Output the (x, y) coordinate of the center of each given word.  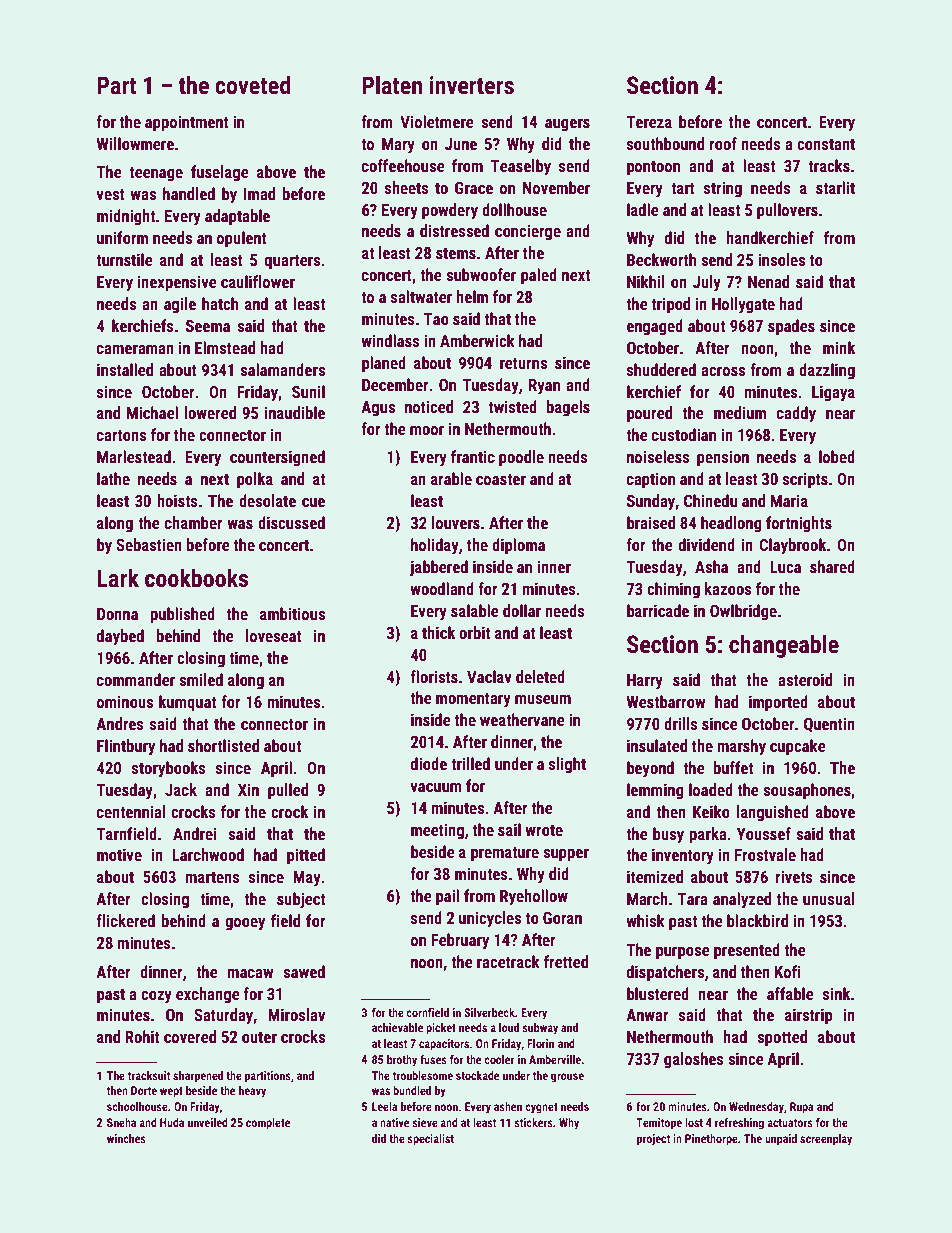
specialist (430, 1140)
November (556, 187)
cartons (121, 435)
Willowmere (135, 143)
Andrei (195, 833)
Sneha (121, 1122)
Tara (693, 899)
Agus (378, 409)
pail (447, 897)
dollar (522, 610)
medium (740, 412)
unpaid (781, 1140)
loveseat (274, 635)
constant (826, 144)
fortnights (799, 524)
